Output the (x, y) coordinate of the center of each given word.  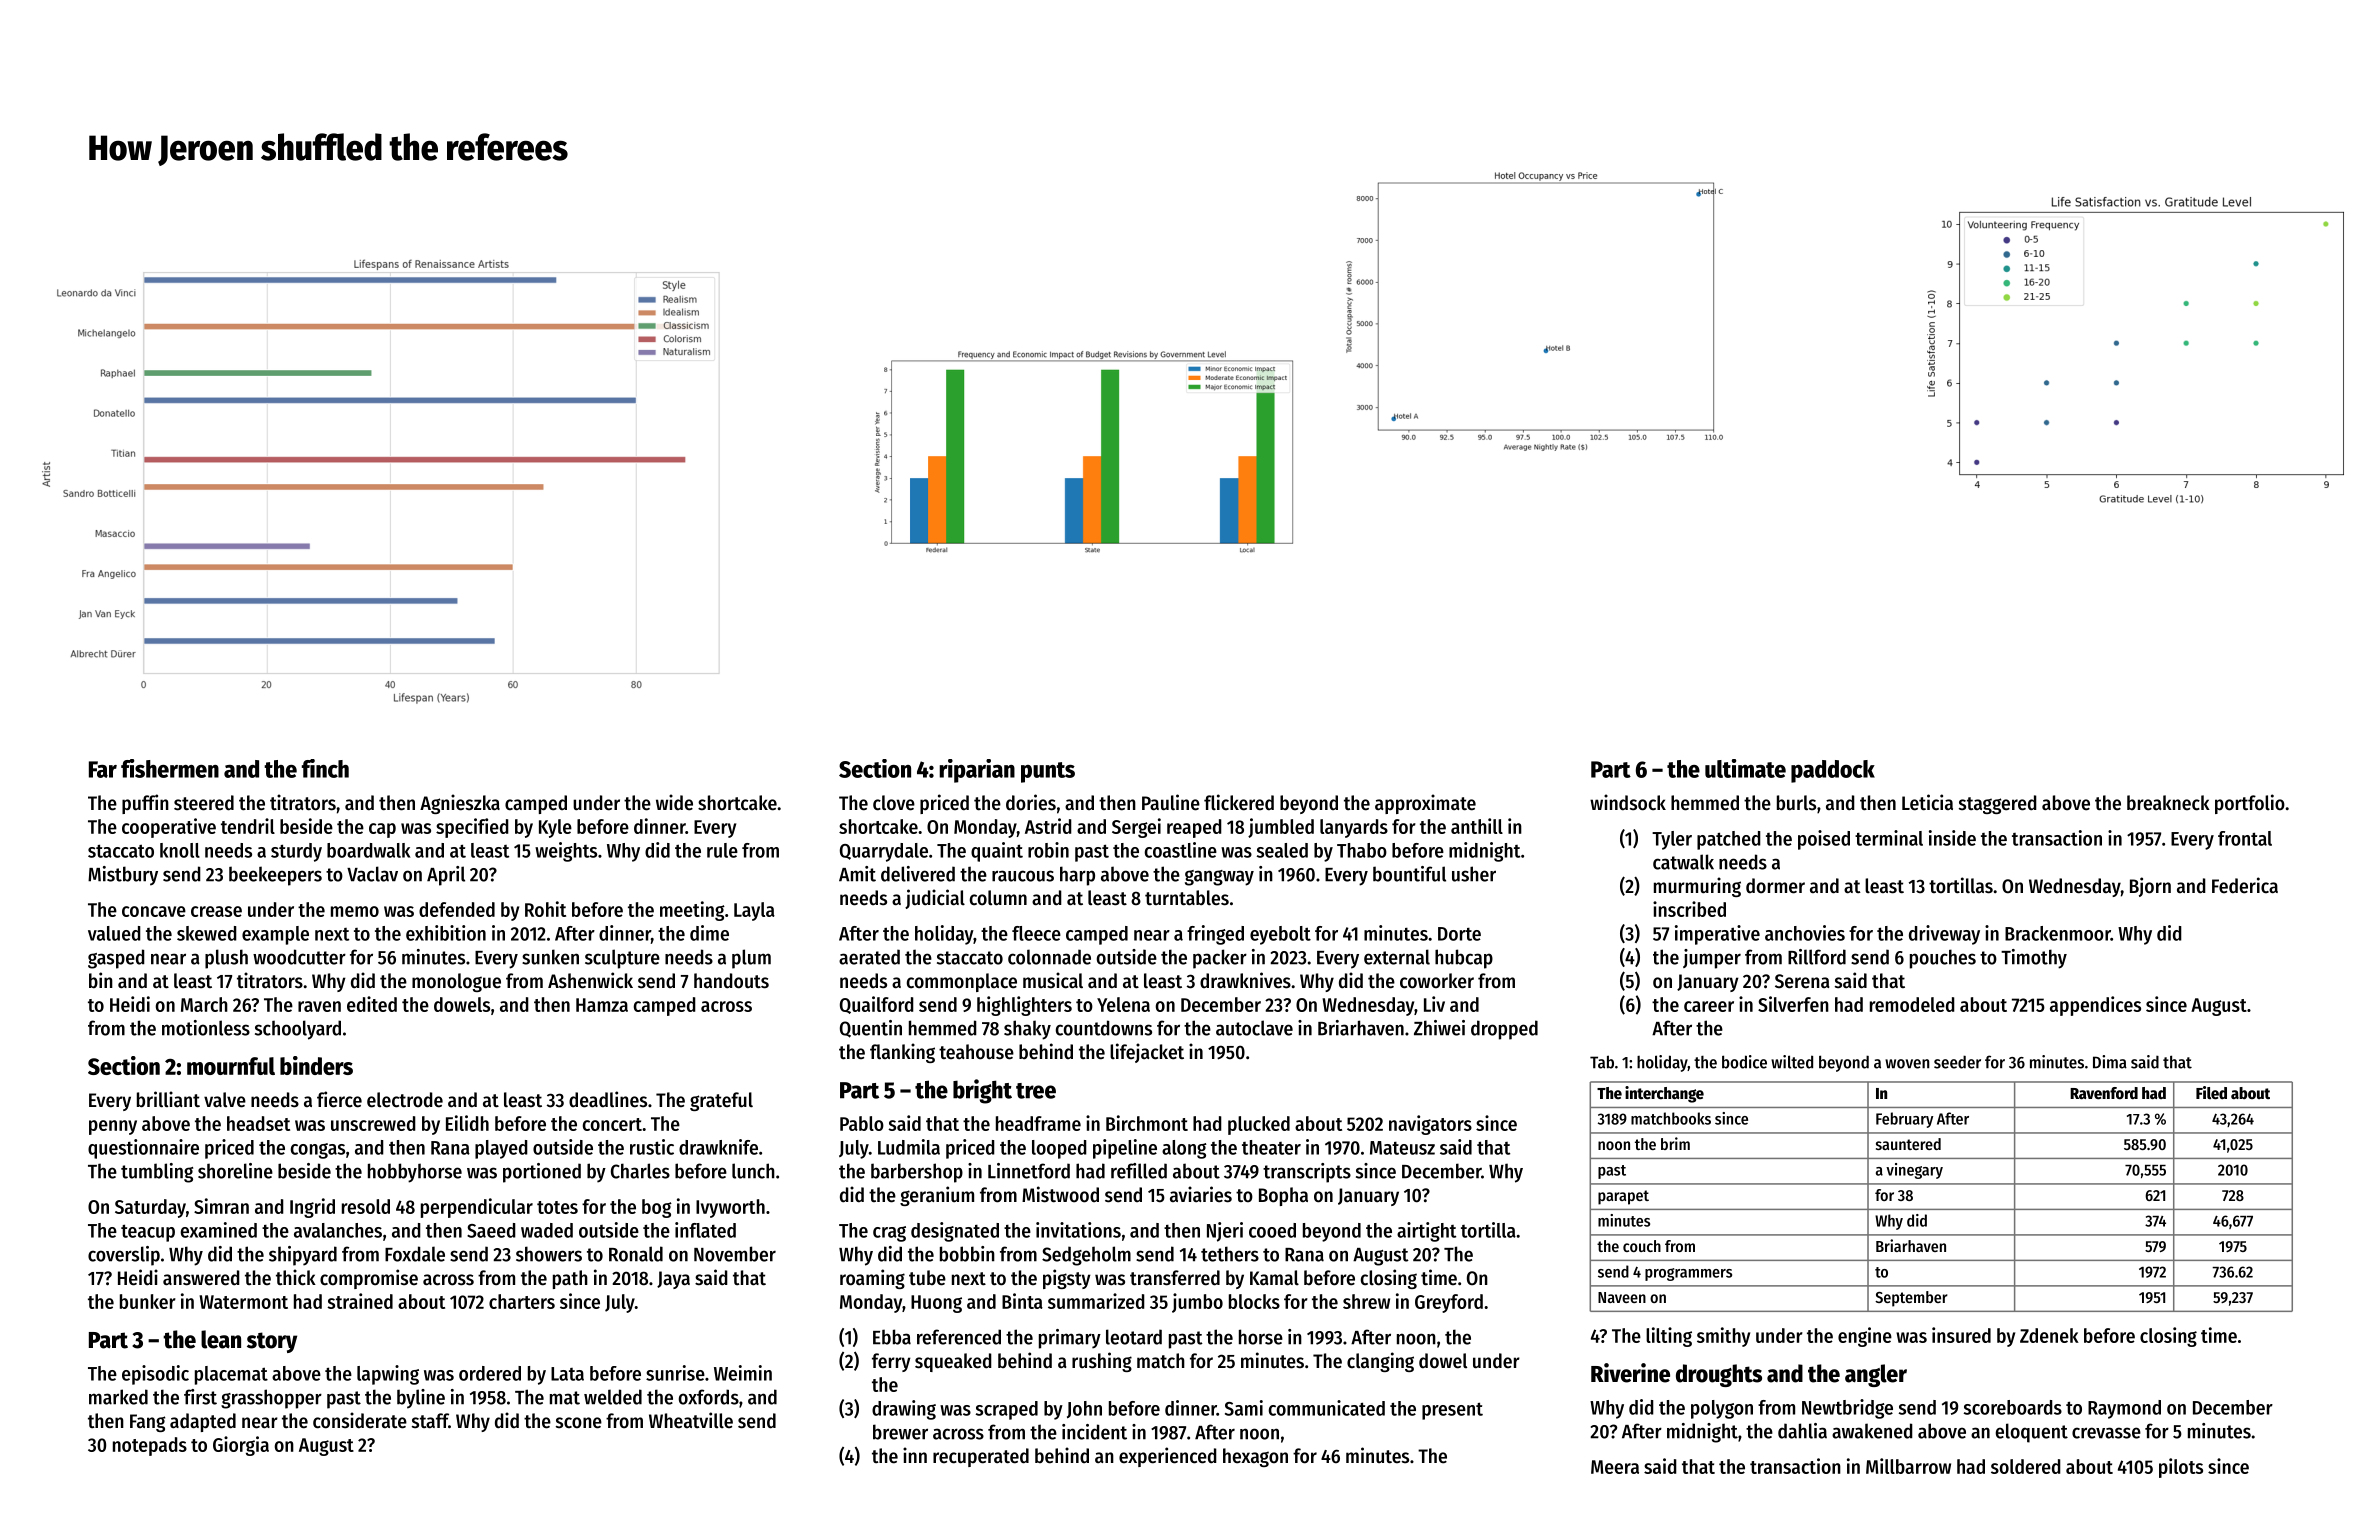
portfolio (2250, 804)
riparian (977, 771)
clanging (1380, 1362)
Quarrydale (884, 852)
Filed (2211, 1093)
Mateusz (1402, 1148)
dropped (1504, 1030)
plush (226, 959)
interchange (1664, 1094)
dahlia (1802, 1431)
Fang (147, 1423)
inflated (705, 1230)
